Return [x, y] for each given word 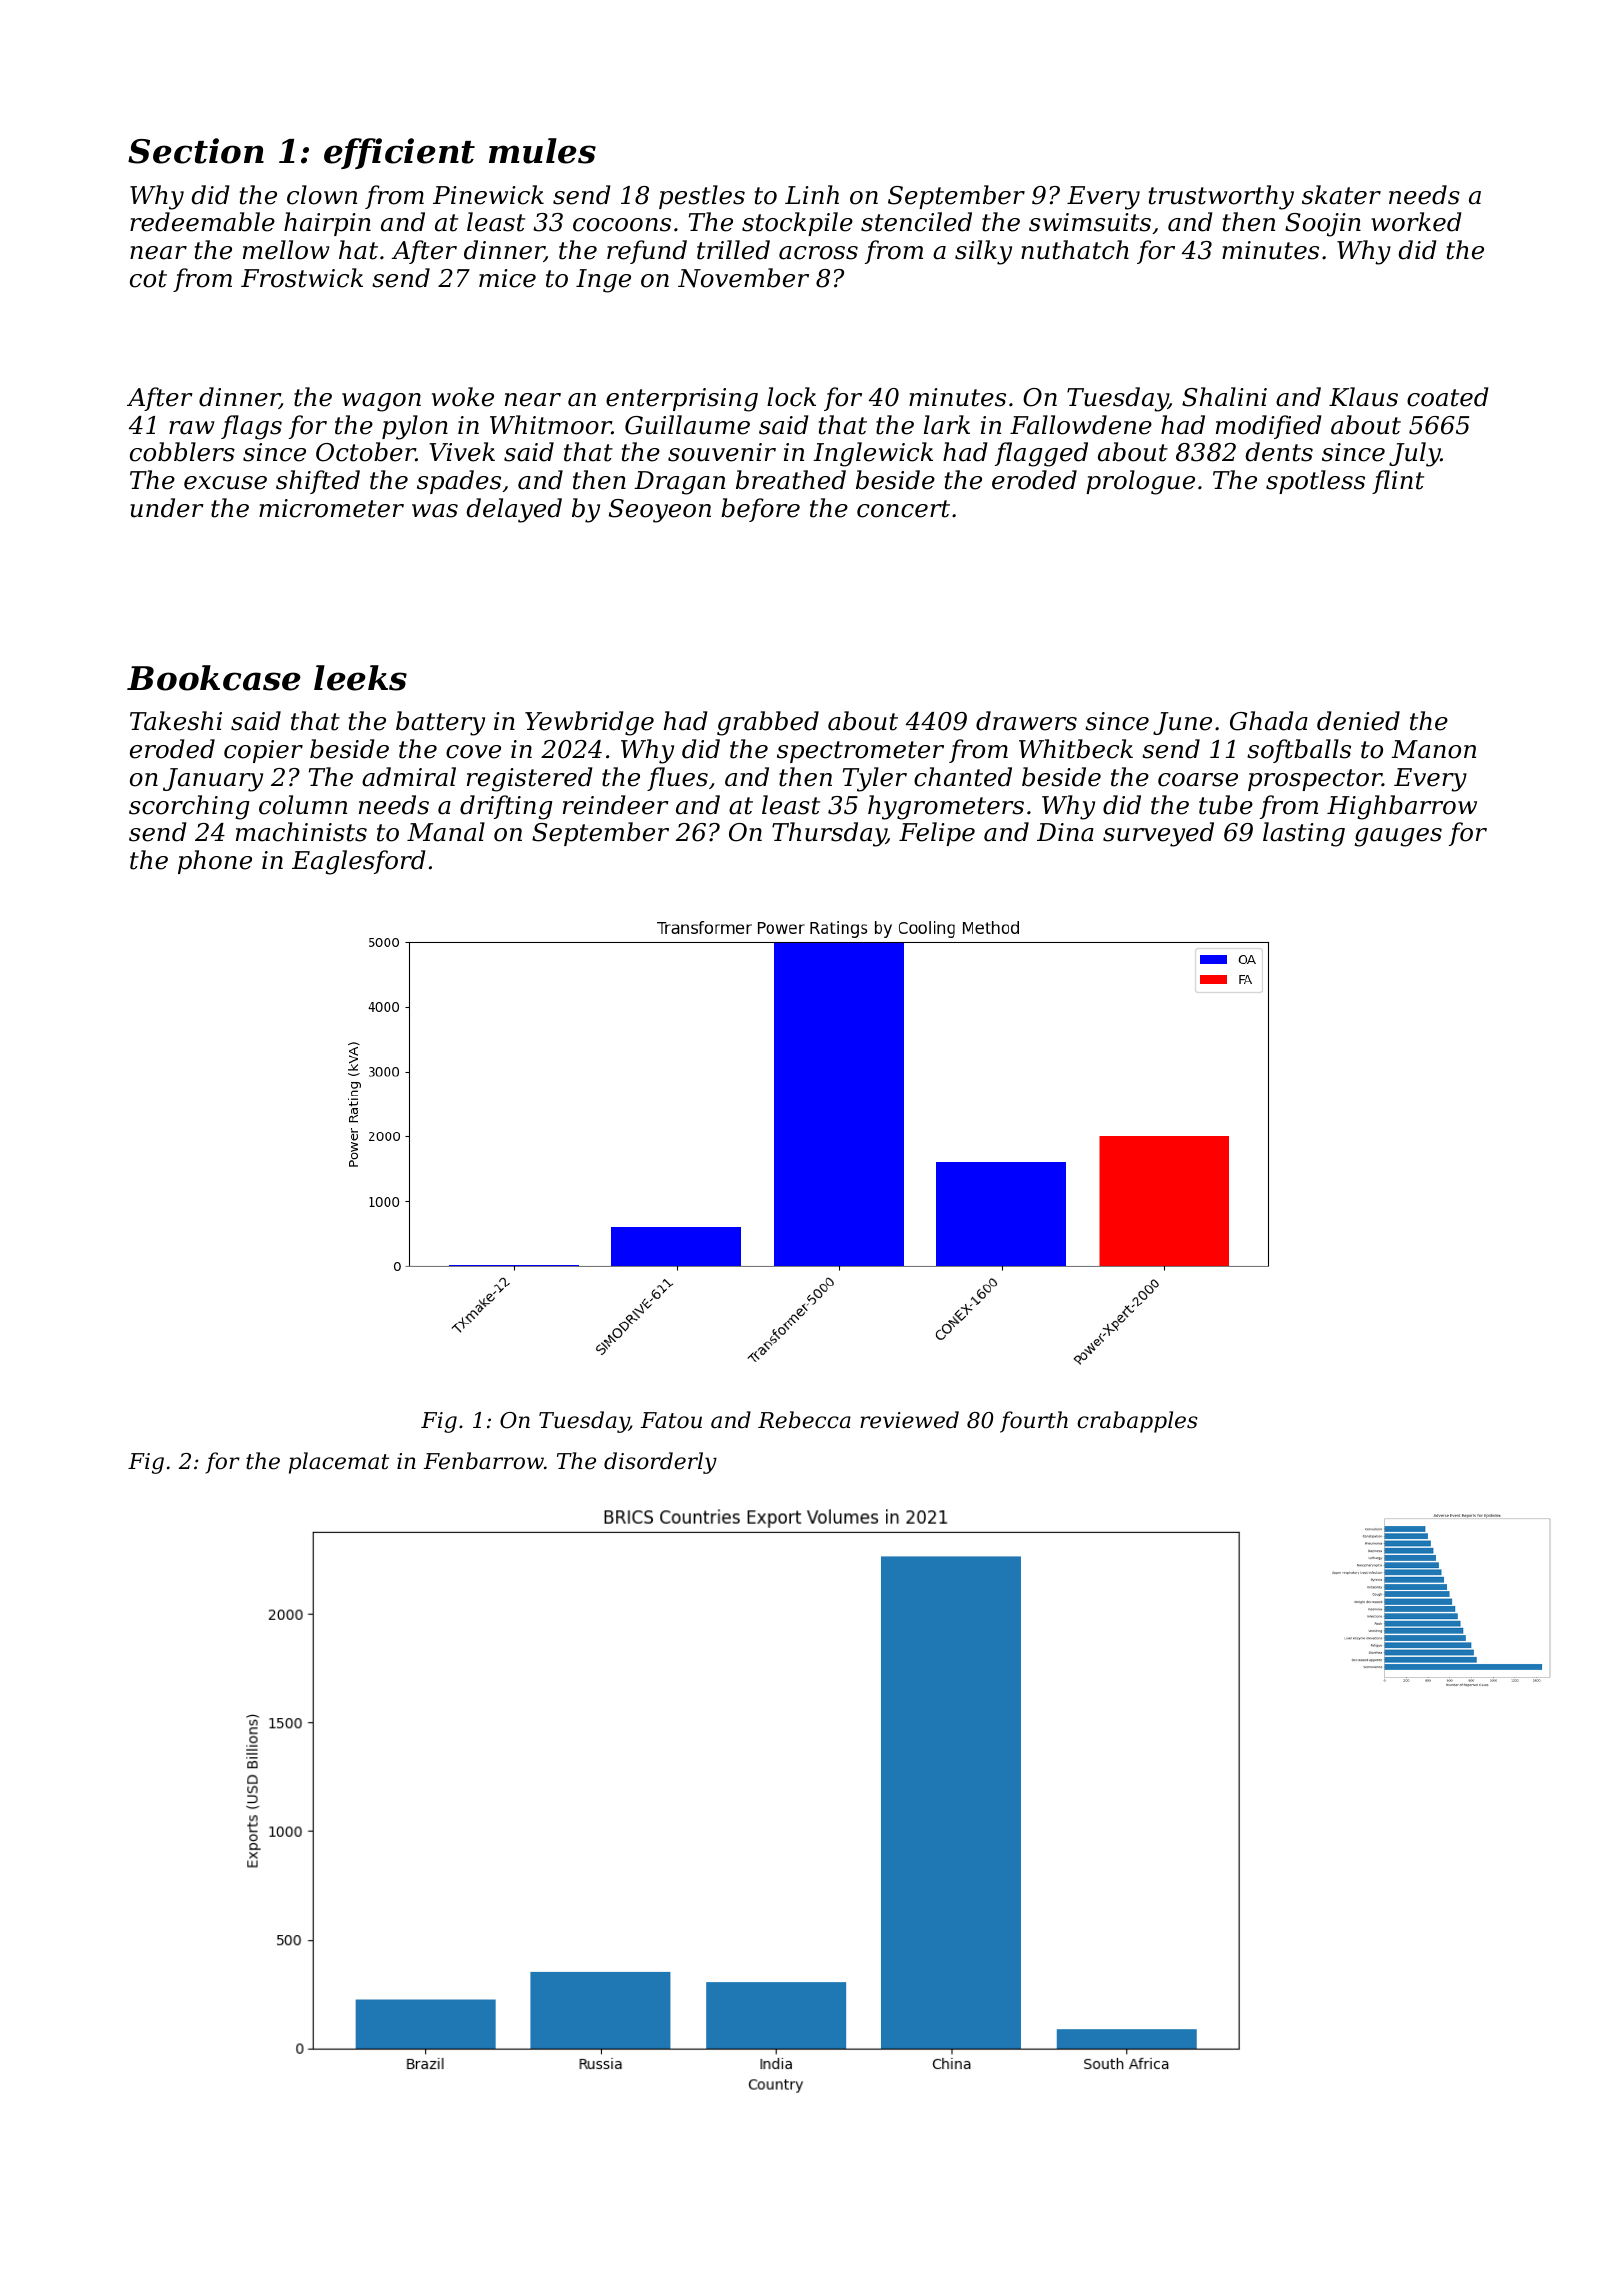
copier [263, 751]
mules [542, 151]
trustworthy [1221, 197]
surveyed [1158, 834]
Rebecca [804, 1420]
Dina [1065, 832]
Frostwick [302, 278]
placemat [339, 1463]
